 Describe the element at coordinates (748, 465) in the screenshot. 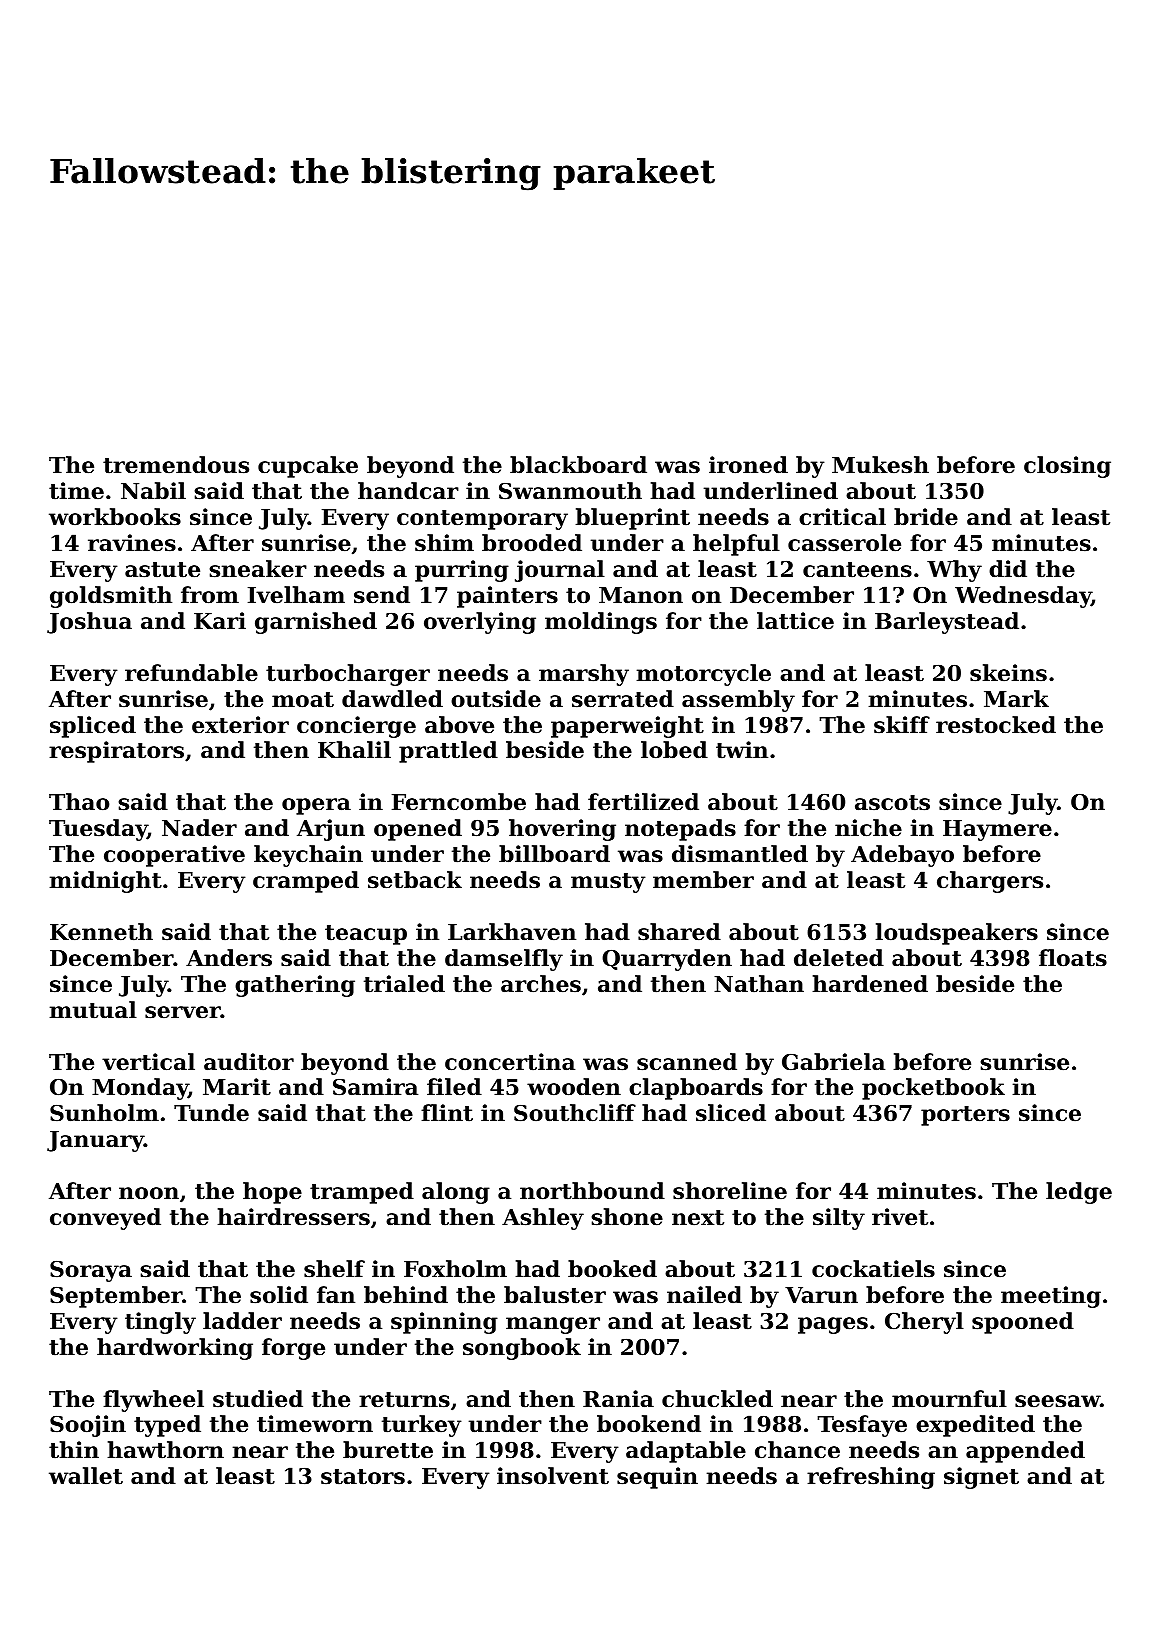

I see `ironed` at that location.
